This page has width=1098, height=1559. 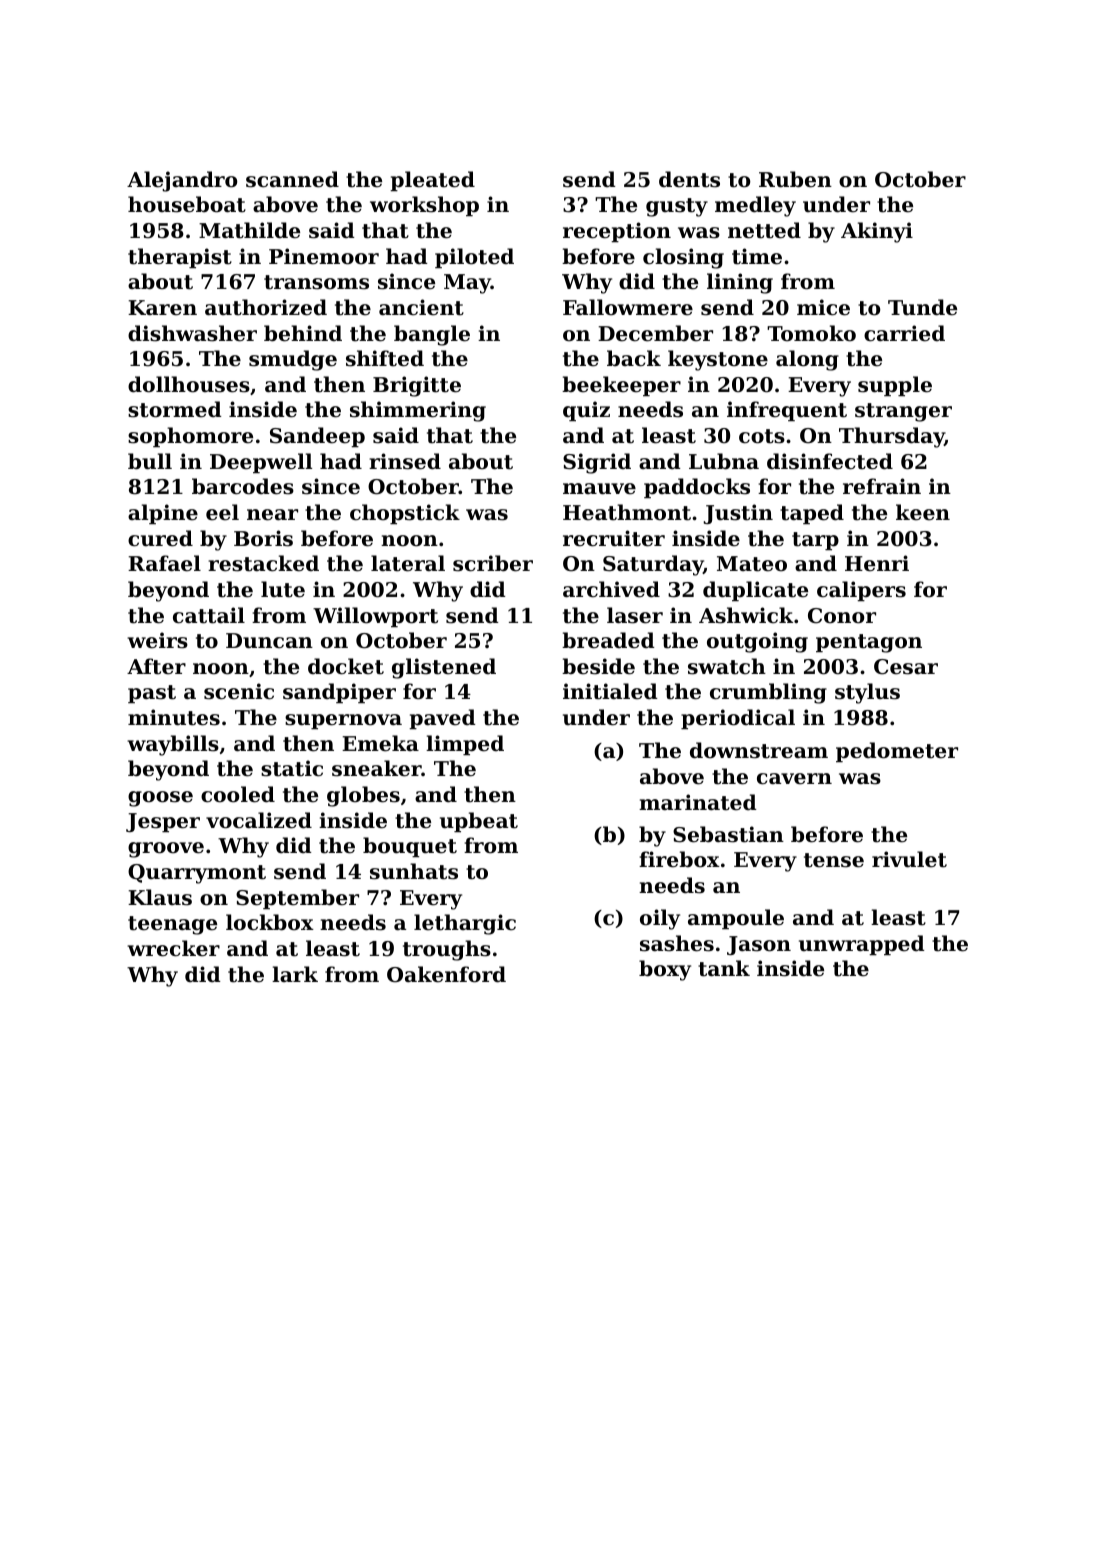 I want to click on unwrapped, so click(x=862, y=945).
